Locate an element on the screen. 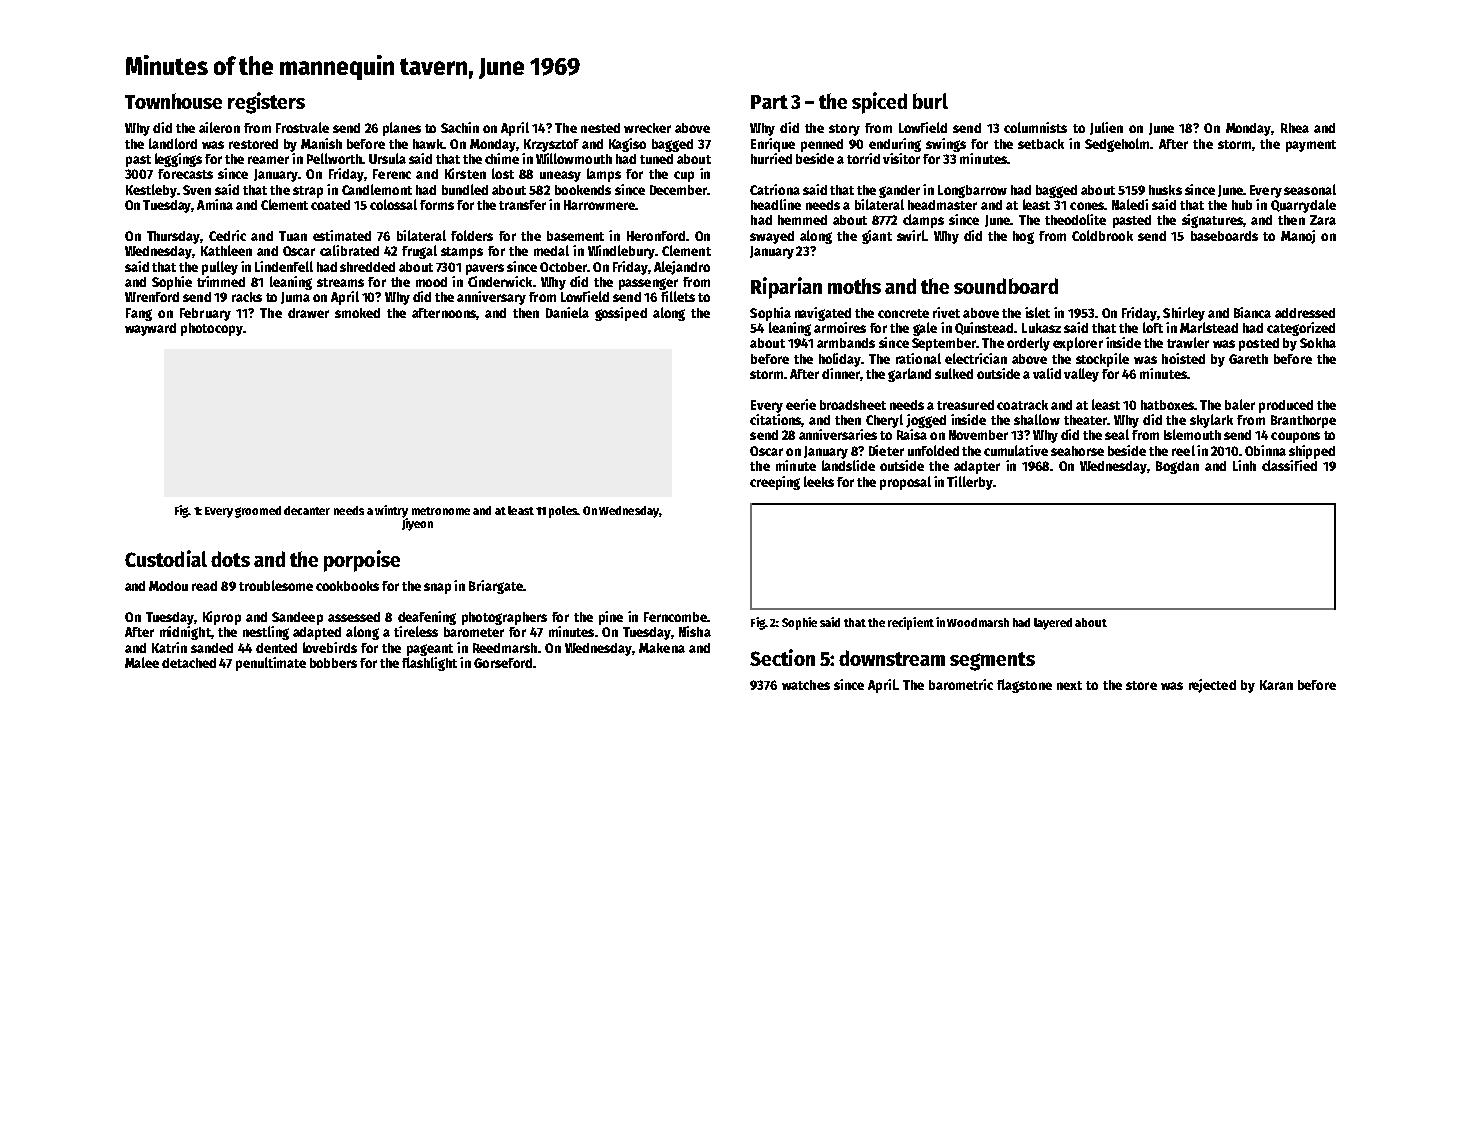  wrecker is located at coordinates (647, 128).
